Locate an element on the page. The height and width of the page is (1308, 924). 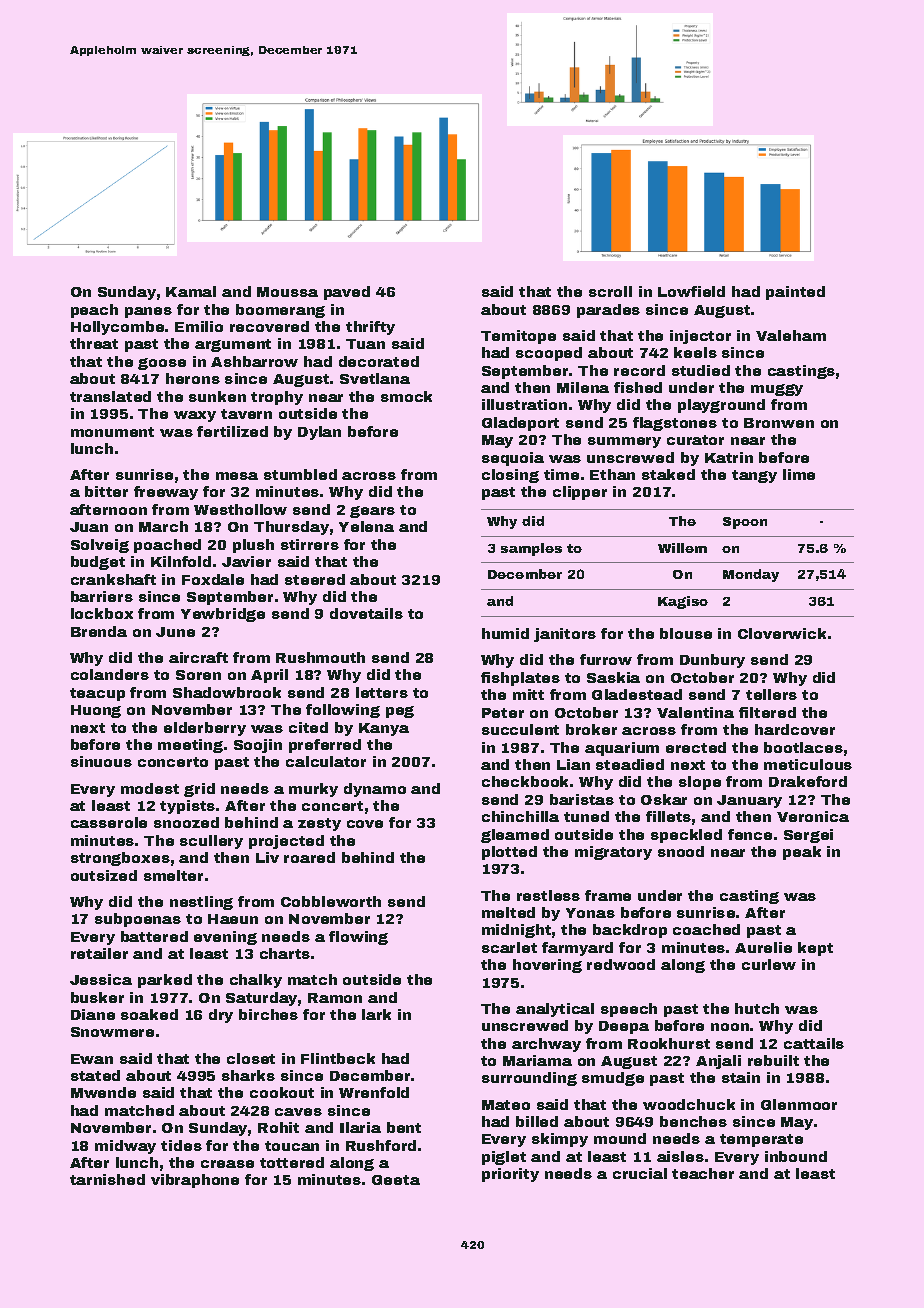
peach is located at coordinates (94, 311).
